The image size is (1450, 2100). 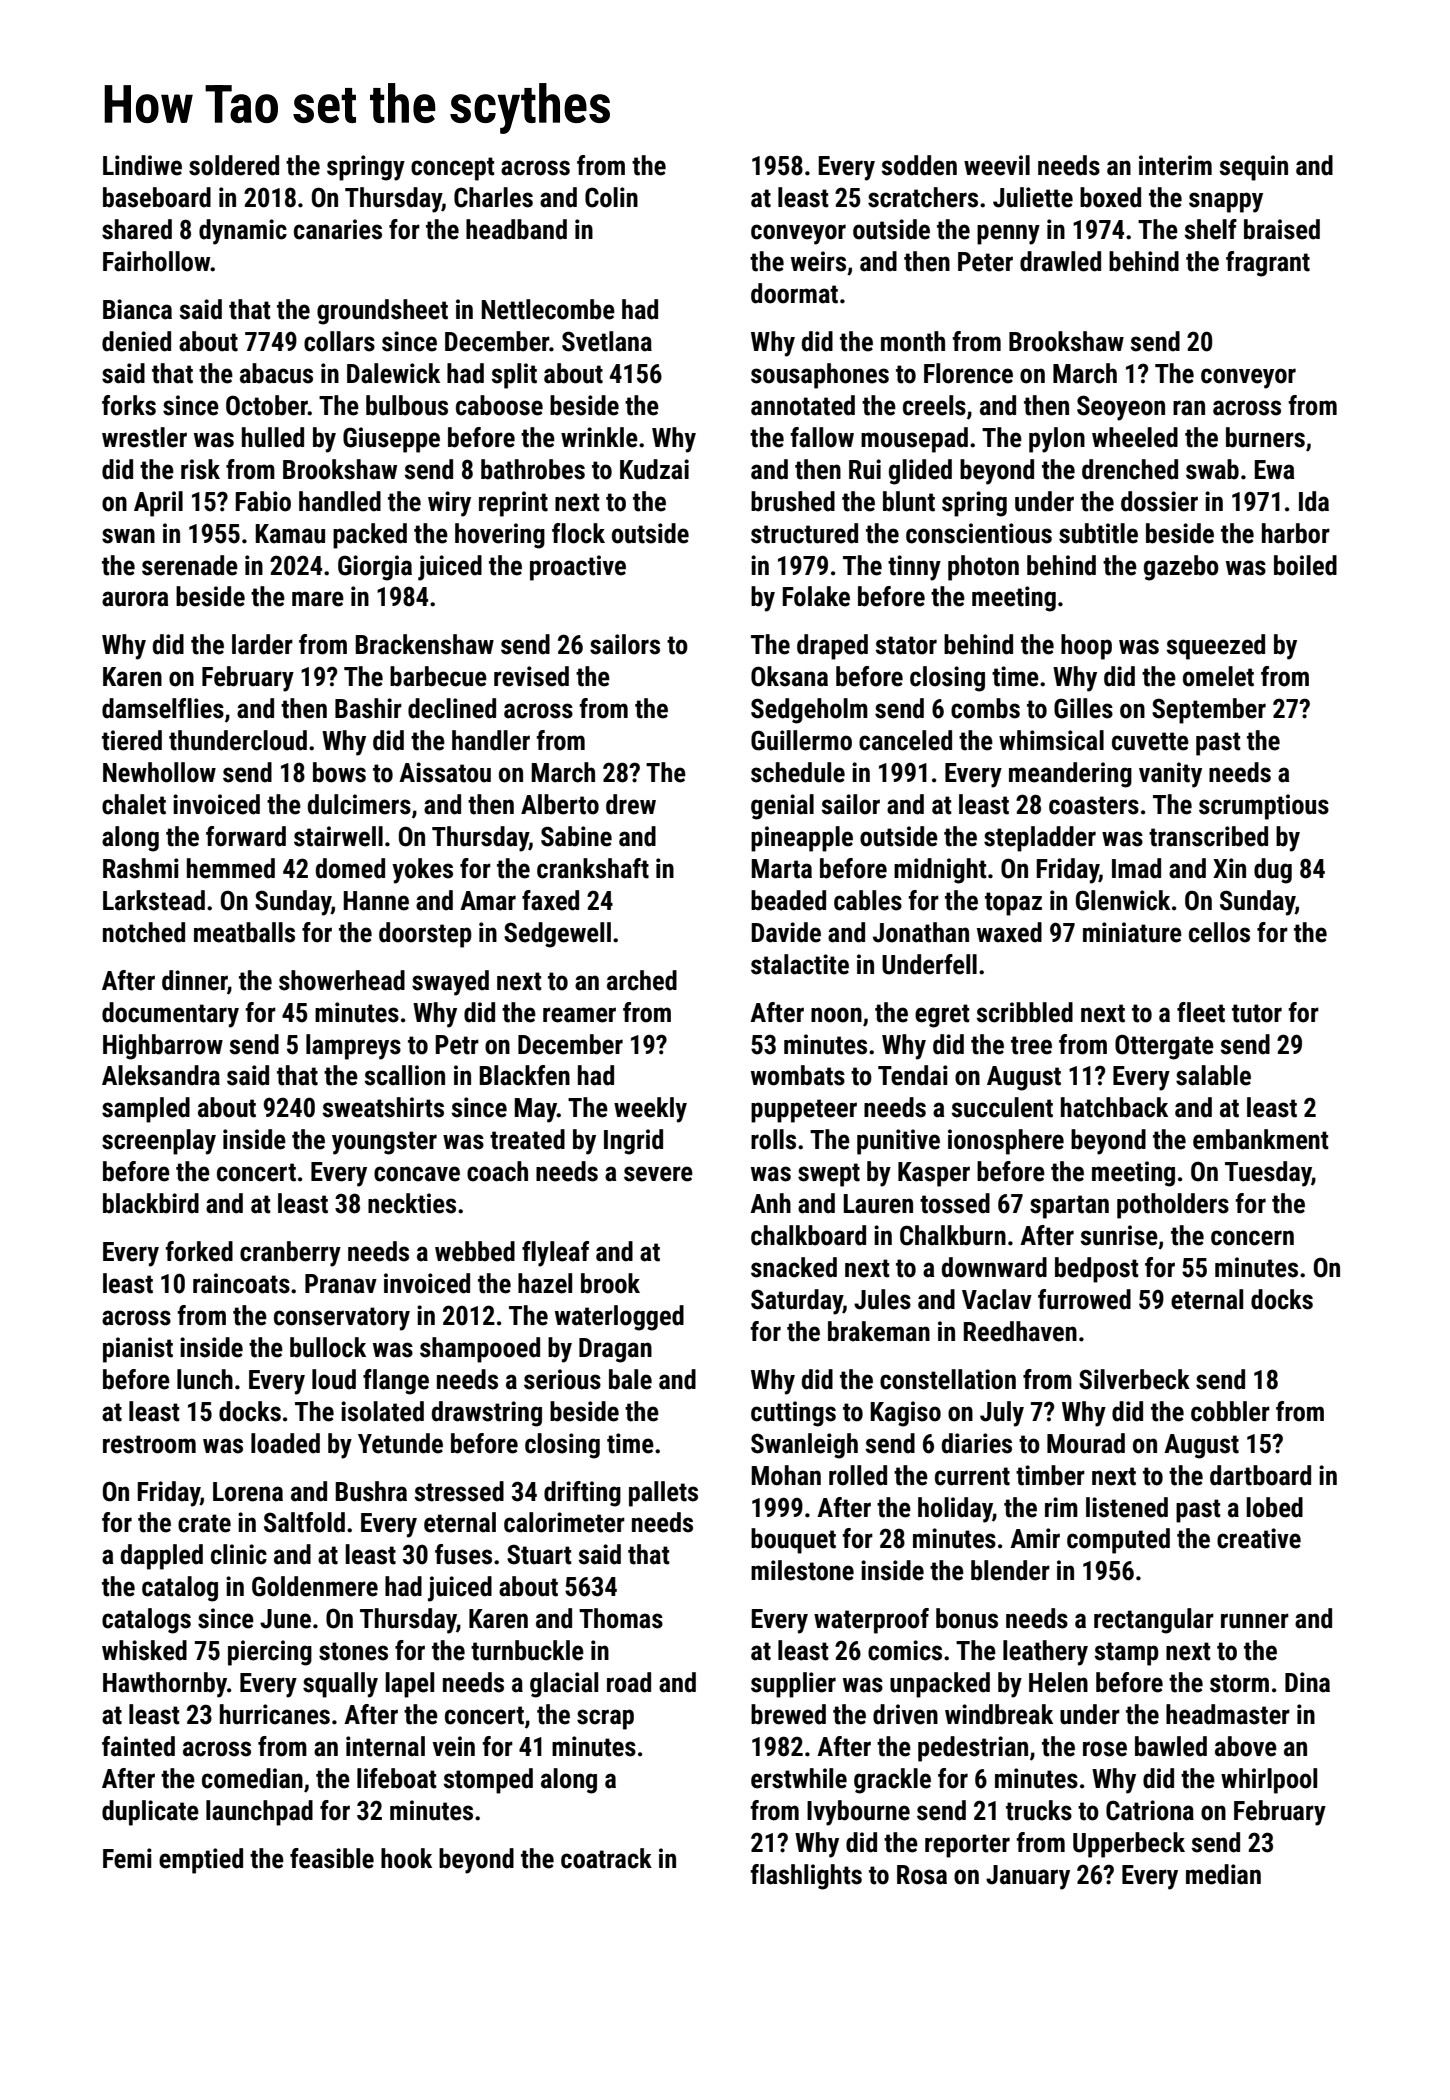 I want to click on flashlights, so click(x=806, y=1877).
